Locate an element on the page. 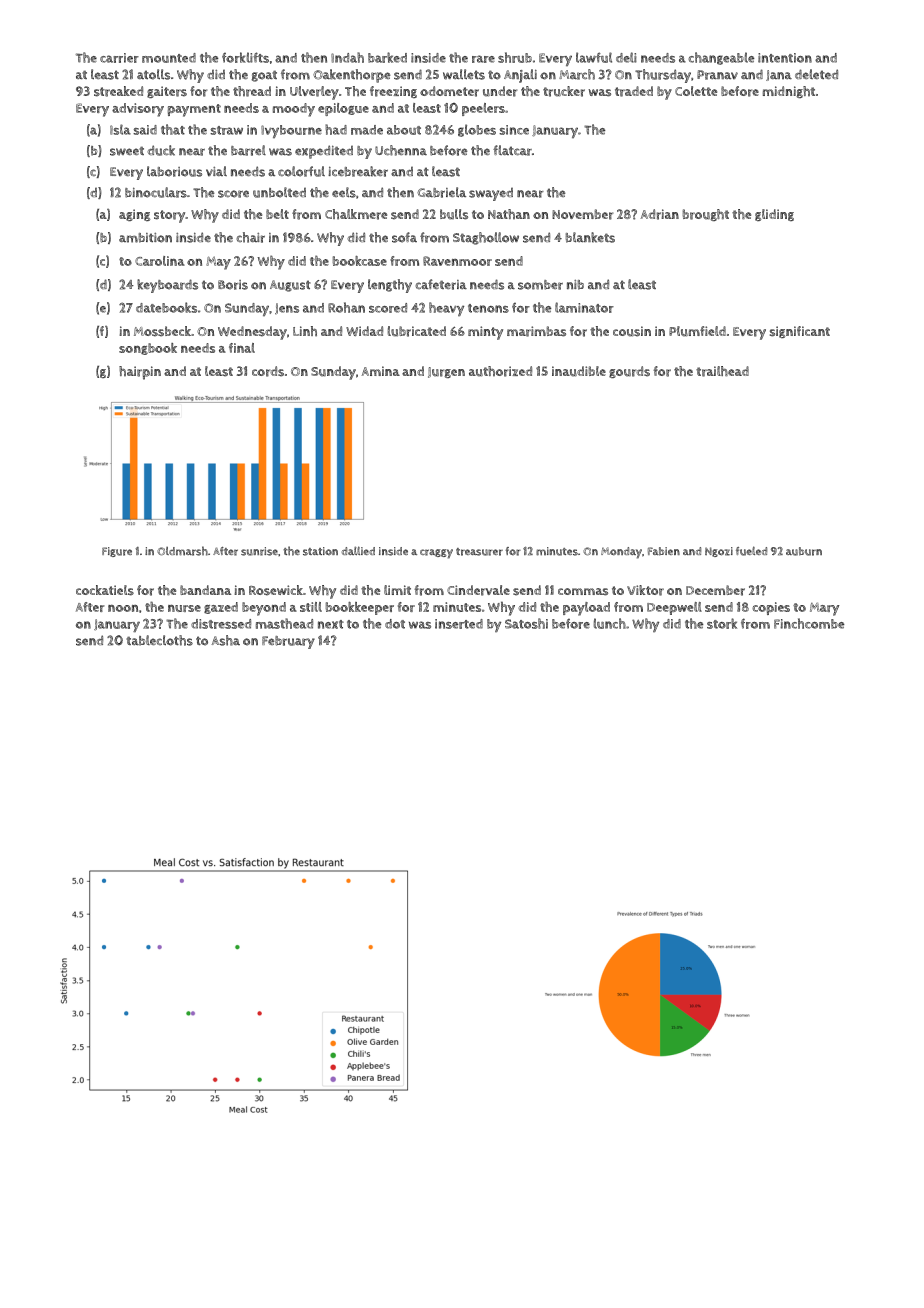 This document has height=1308, width=924. craggy is located at coordinates (436, 554).
